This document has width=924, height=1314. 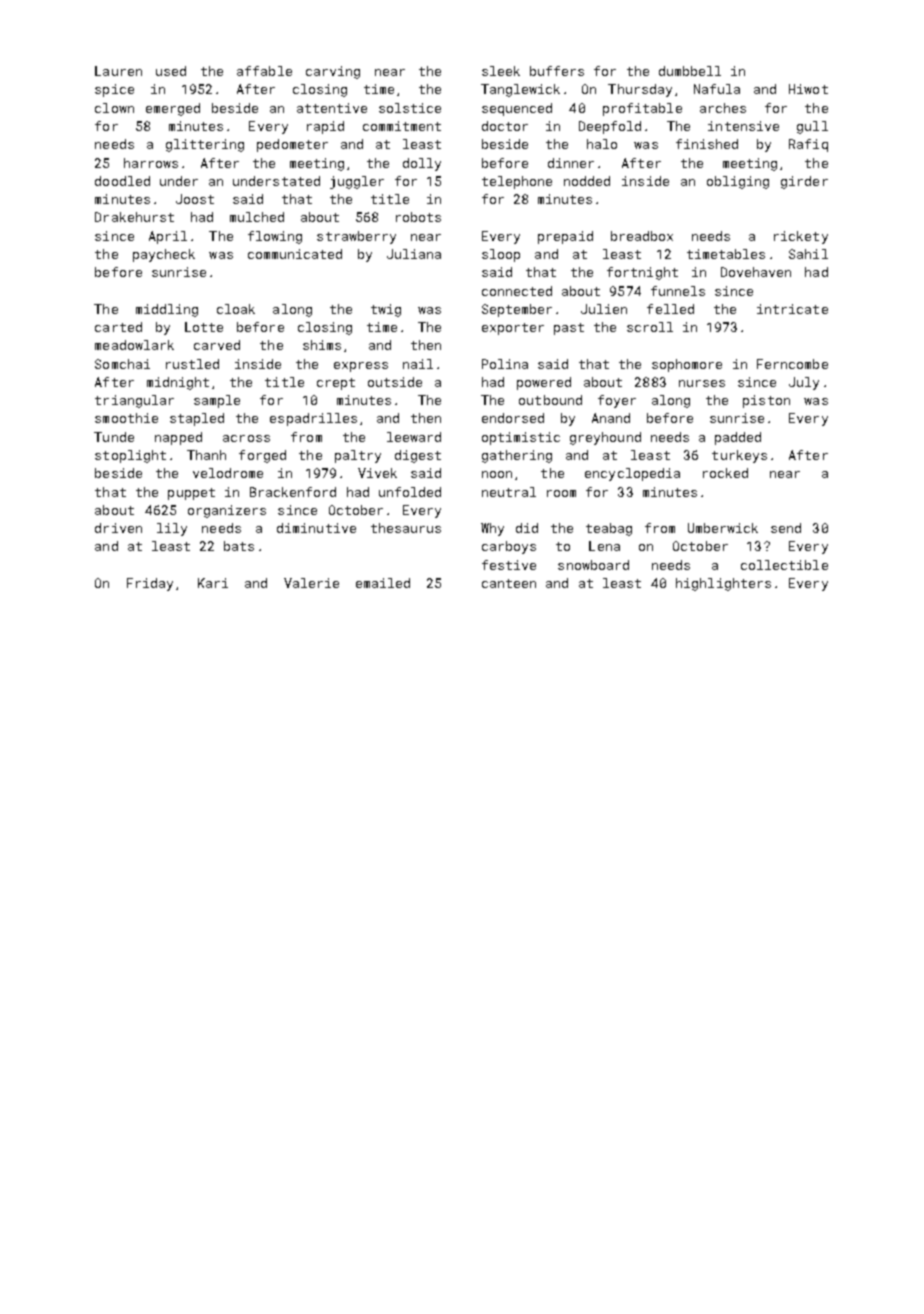 What do you see at coordinates (509, 583) in the document?
I see `canteen` at bounding box center [509, 583].
